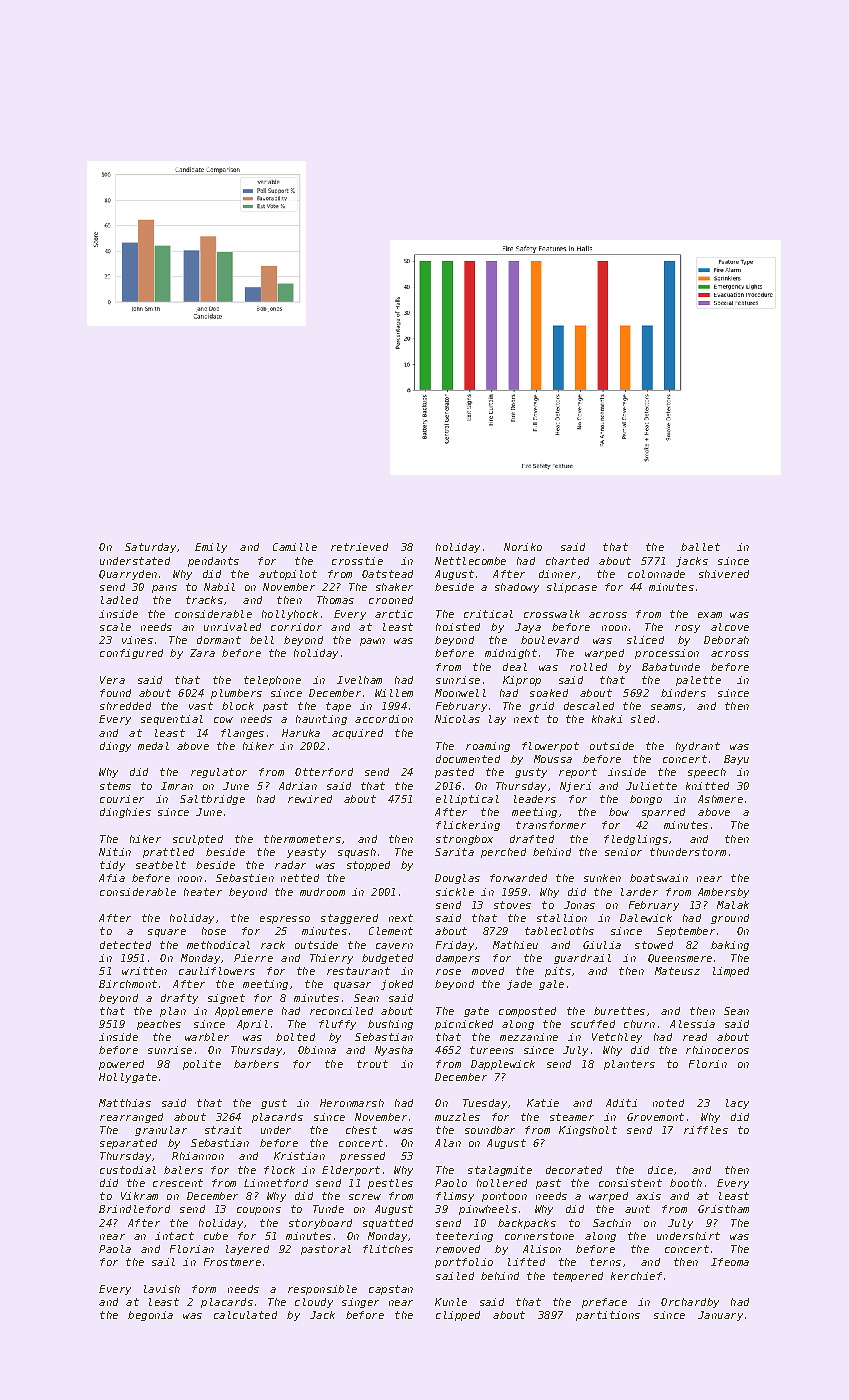 The image size is (849, 1400). Describe the element at coordinates (150, 1316) in the image. I see `begonia` at that location.
